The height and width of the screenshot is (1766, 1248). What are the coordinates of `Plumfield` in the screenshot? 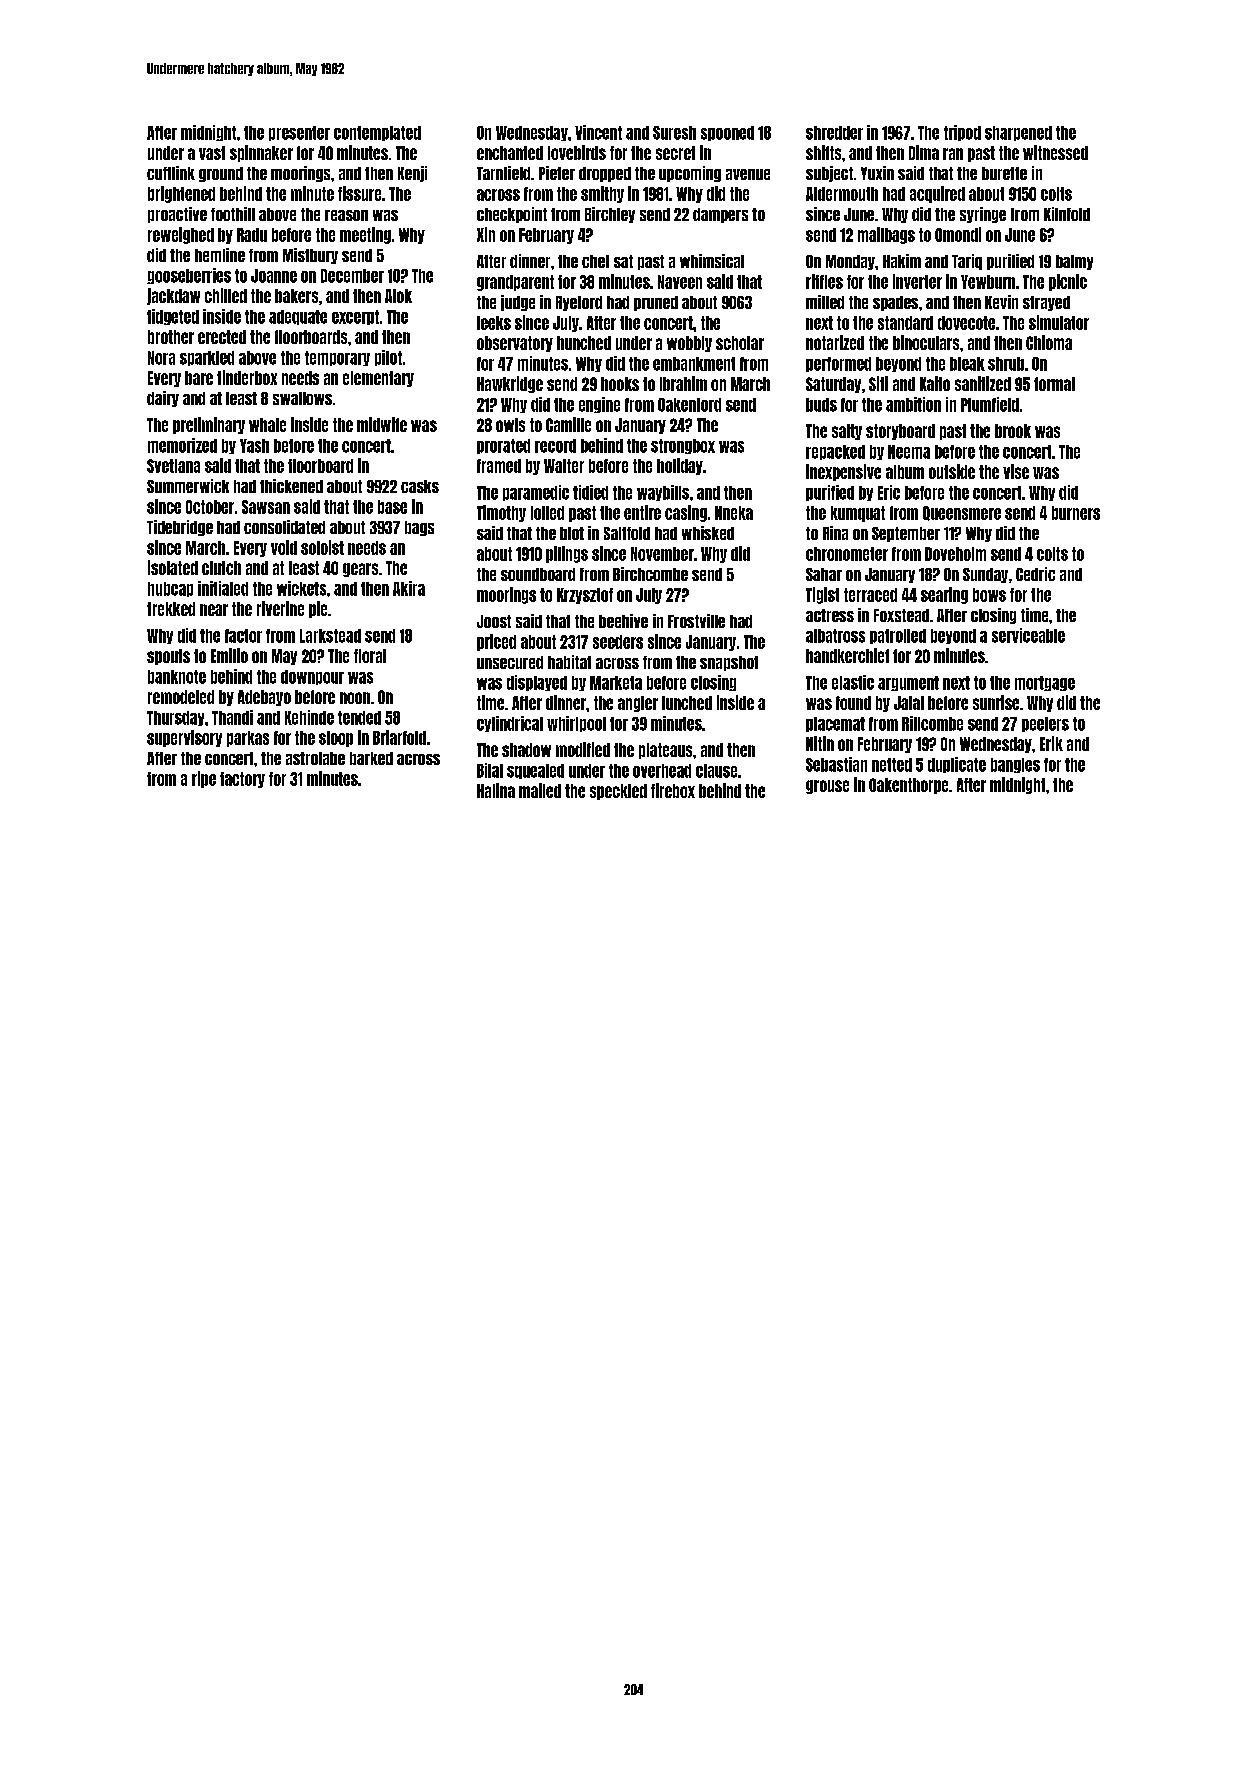 It's located at (990, 404).
